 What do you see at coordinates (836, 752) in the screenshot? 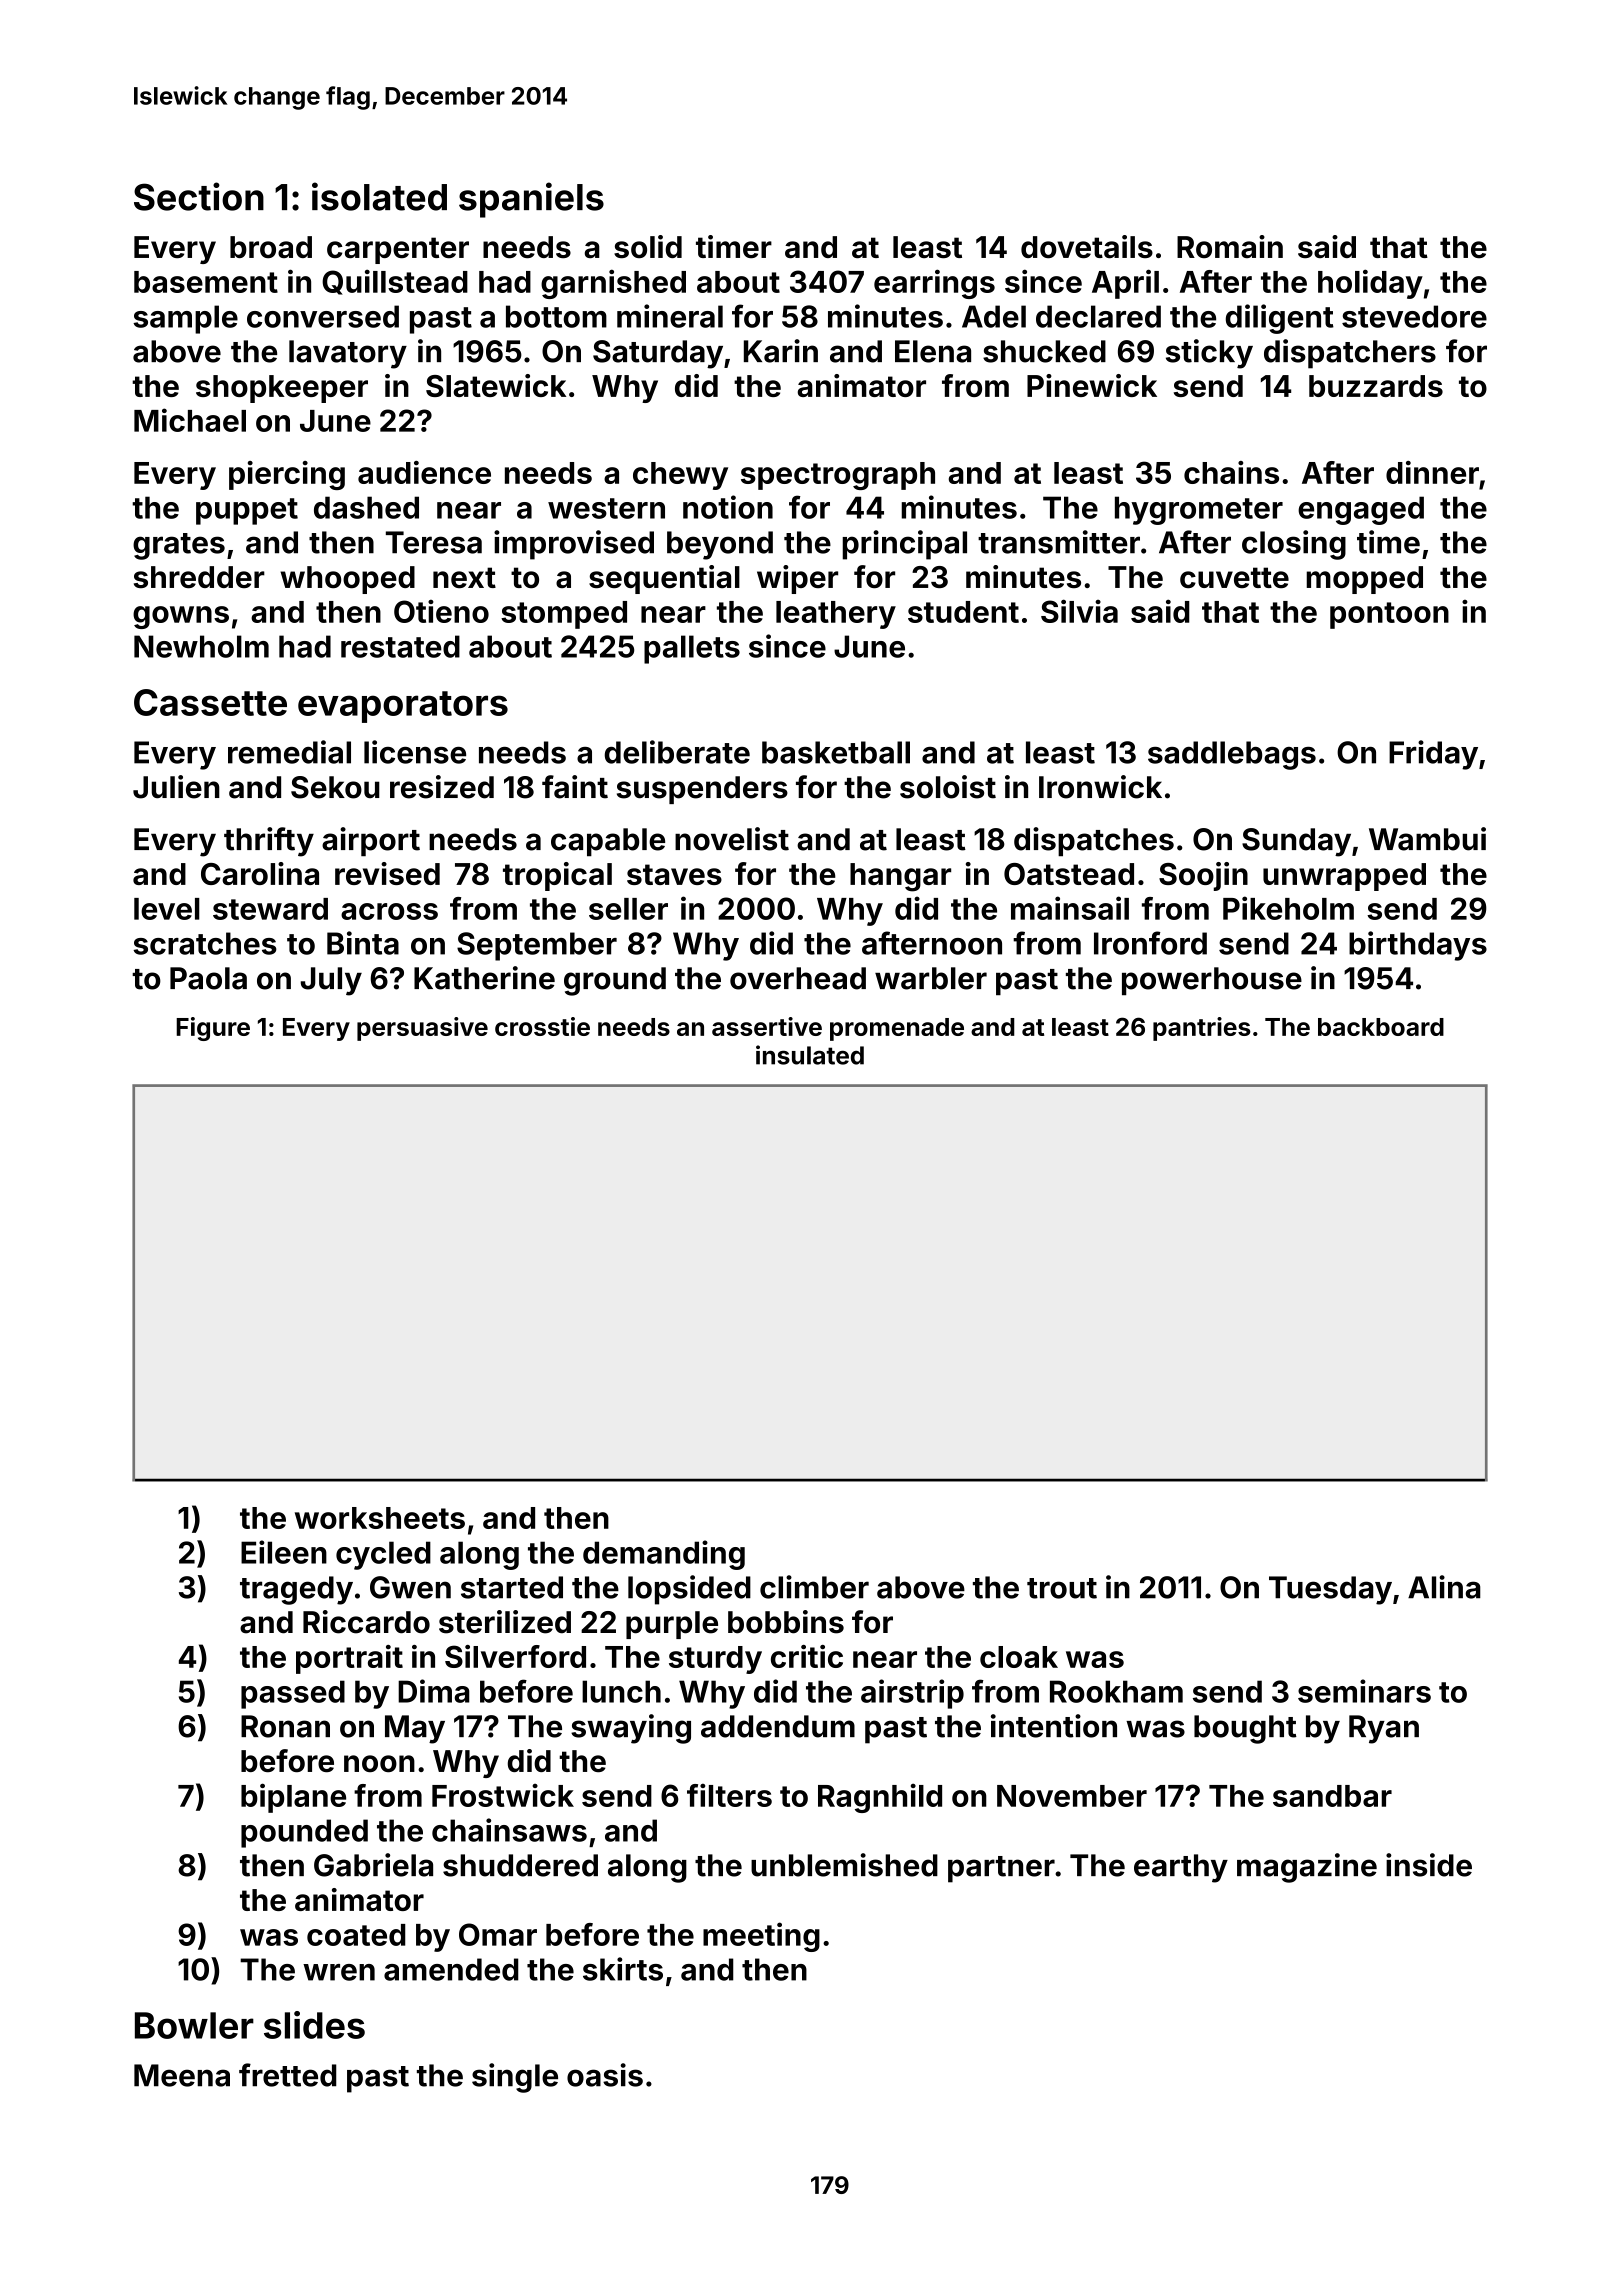
I see `basketball` at bounding box center [836, 752].
